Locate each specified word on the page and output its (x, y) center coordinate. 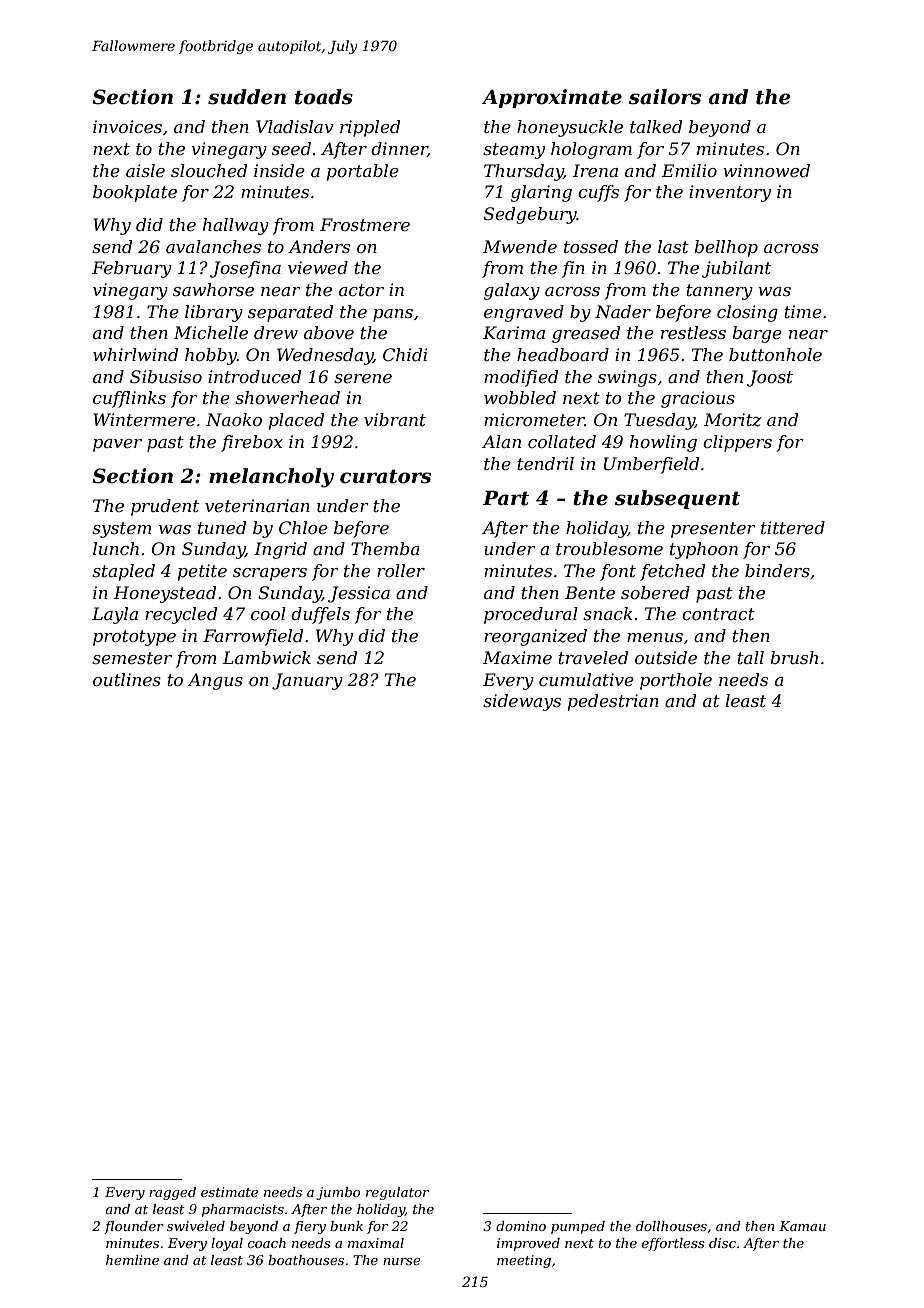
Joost (770, 378)
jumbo (338, 1193)
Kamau (802, 1226)
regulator (397, 1193)
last (673, 246)
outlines (127, 679)
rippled (370, 128)
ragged (172, 1193)
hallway (236, 226)
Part (506, 498)
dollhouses (671, 1226)
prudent (165, 507)
